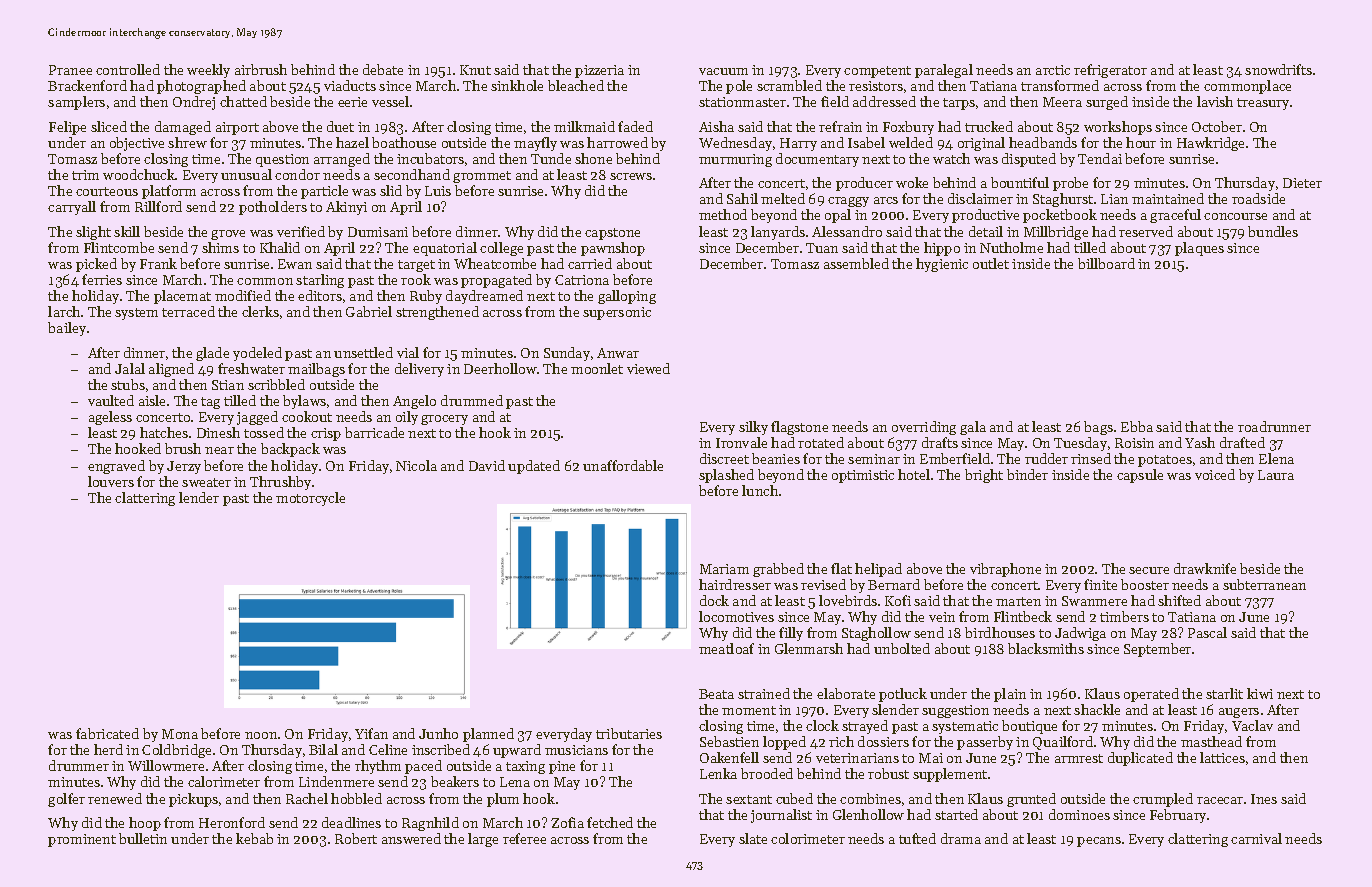 Image resolution: width=1372 pixels, height=887 pixels. What do you see at coordinates (111, 481) in the screenshot?
I see `louvers` at bounding box center [111, 481].
